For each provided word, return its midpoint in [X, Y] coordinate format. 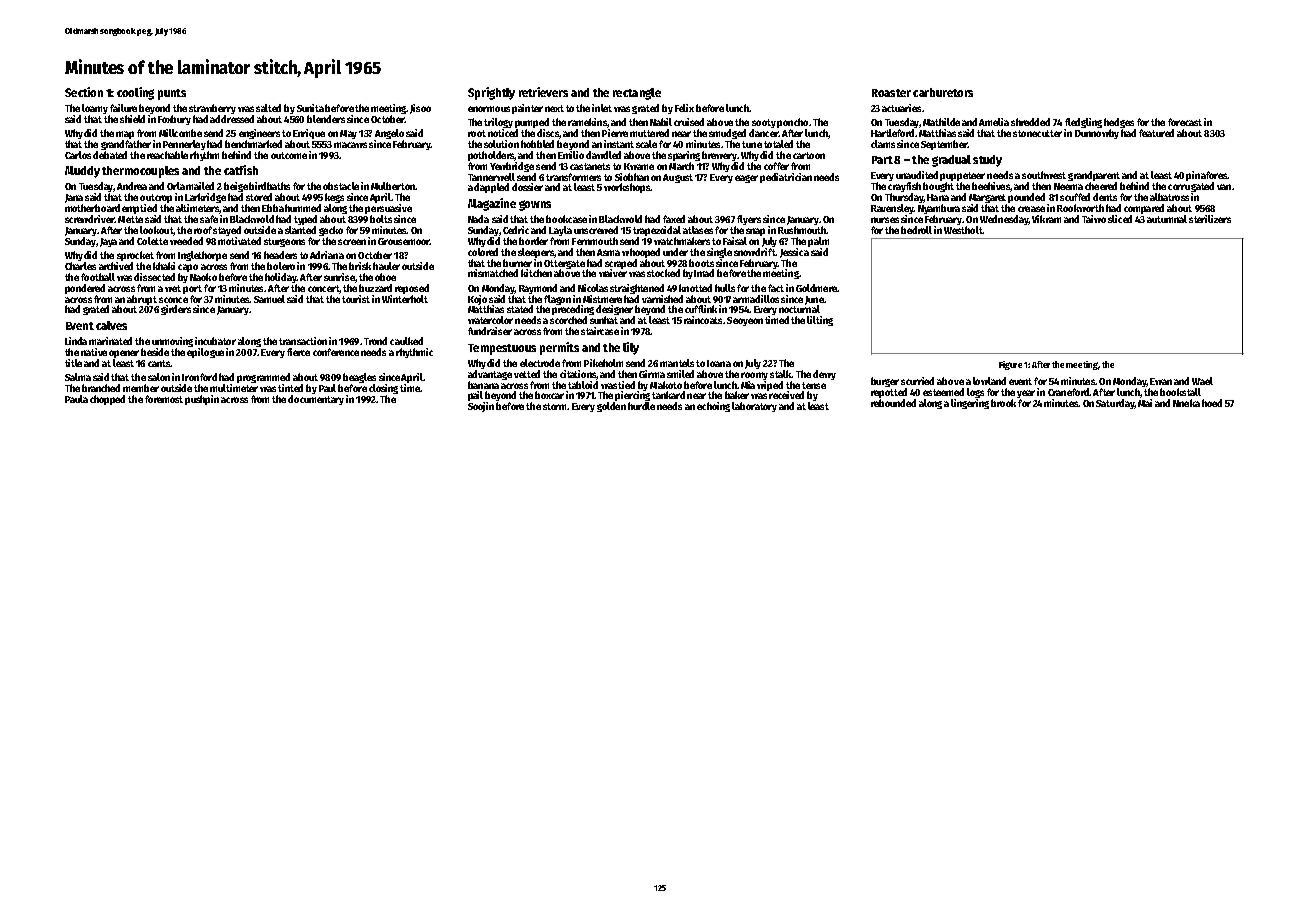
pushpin [202, 400]
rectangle [637, 94]
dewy [824, 375]
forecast [1185, 122]
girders [176, 310]
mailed [200, 186]
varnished [662, 299]
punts [172, 94]
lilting [820, 321]
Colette [152, 241]
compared [1144, 209]
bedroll [916, 230]
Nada [478, 219]
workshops [627, 188]
